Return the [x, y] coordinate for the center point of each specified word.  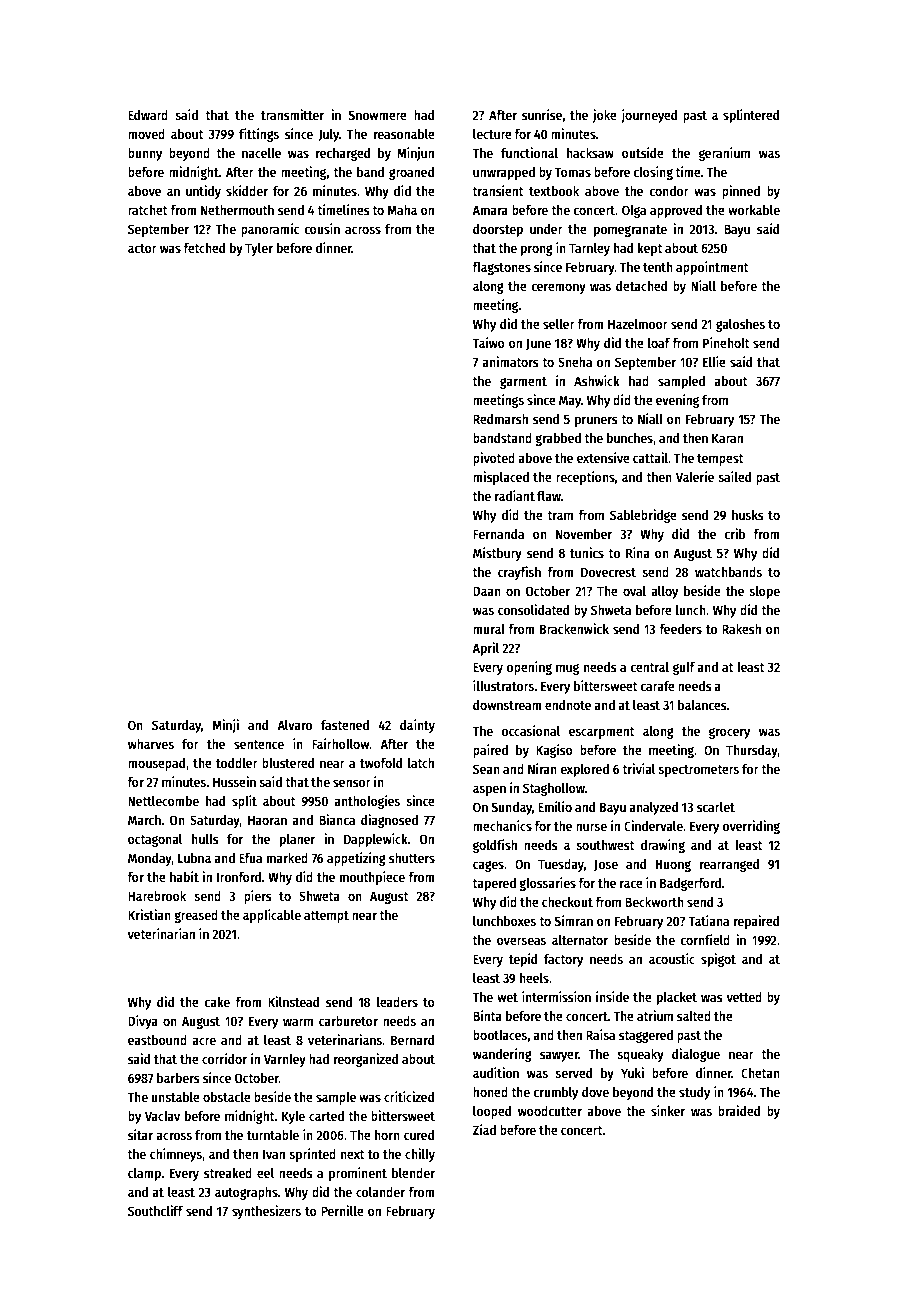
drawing [663, 846]
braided [739, 1110]
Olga [634, 211]
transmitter [292, 114]
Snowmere [378, 115]
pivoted [494, 459]
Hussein [234, 781]
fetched [204, 248]
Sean [486, 769]
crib [735, 533]
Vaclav [162, 1116]
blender [413, 1173]
